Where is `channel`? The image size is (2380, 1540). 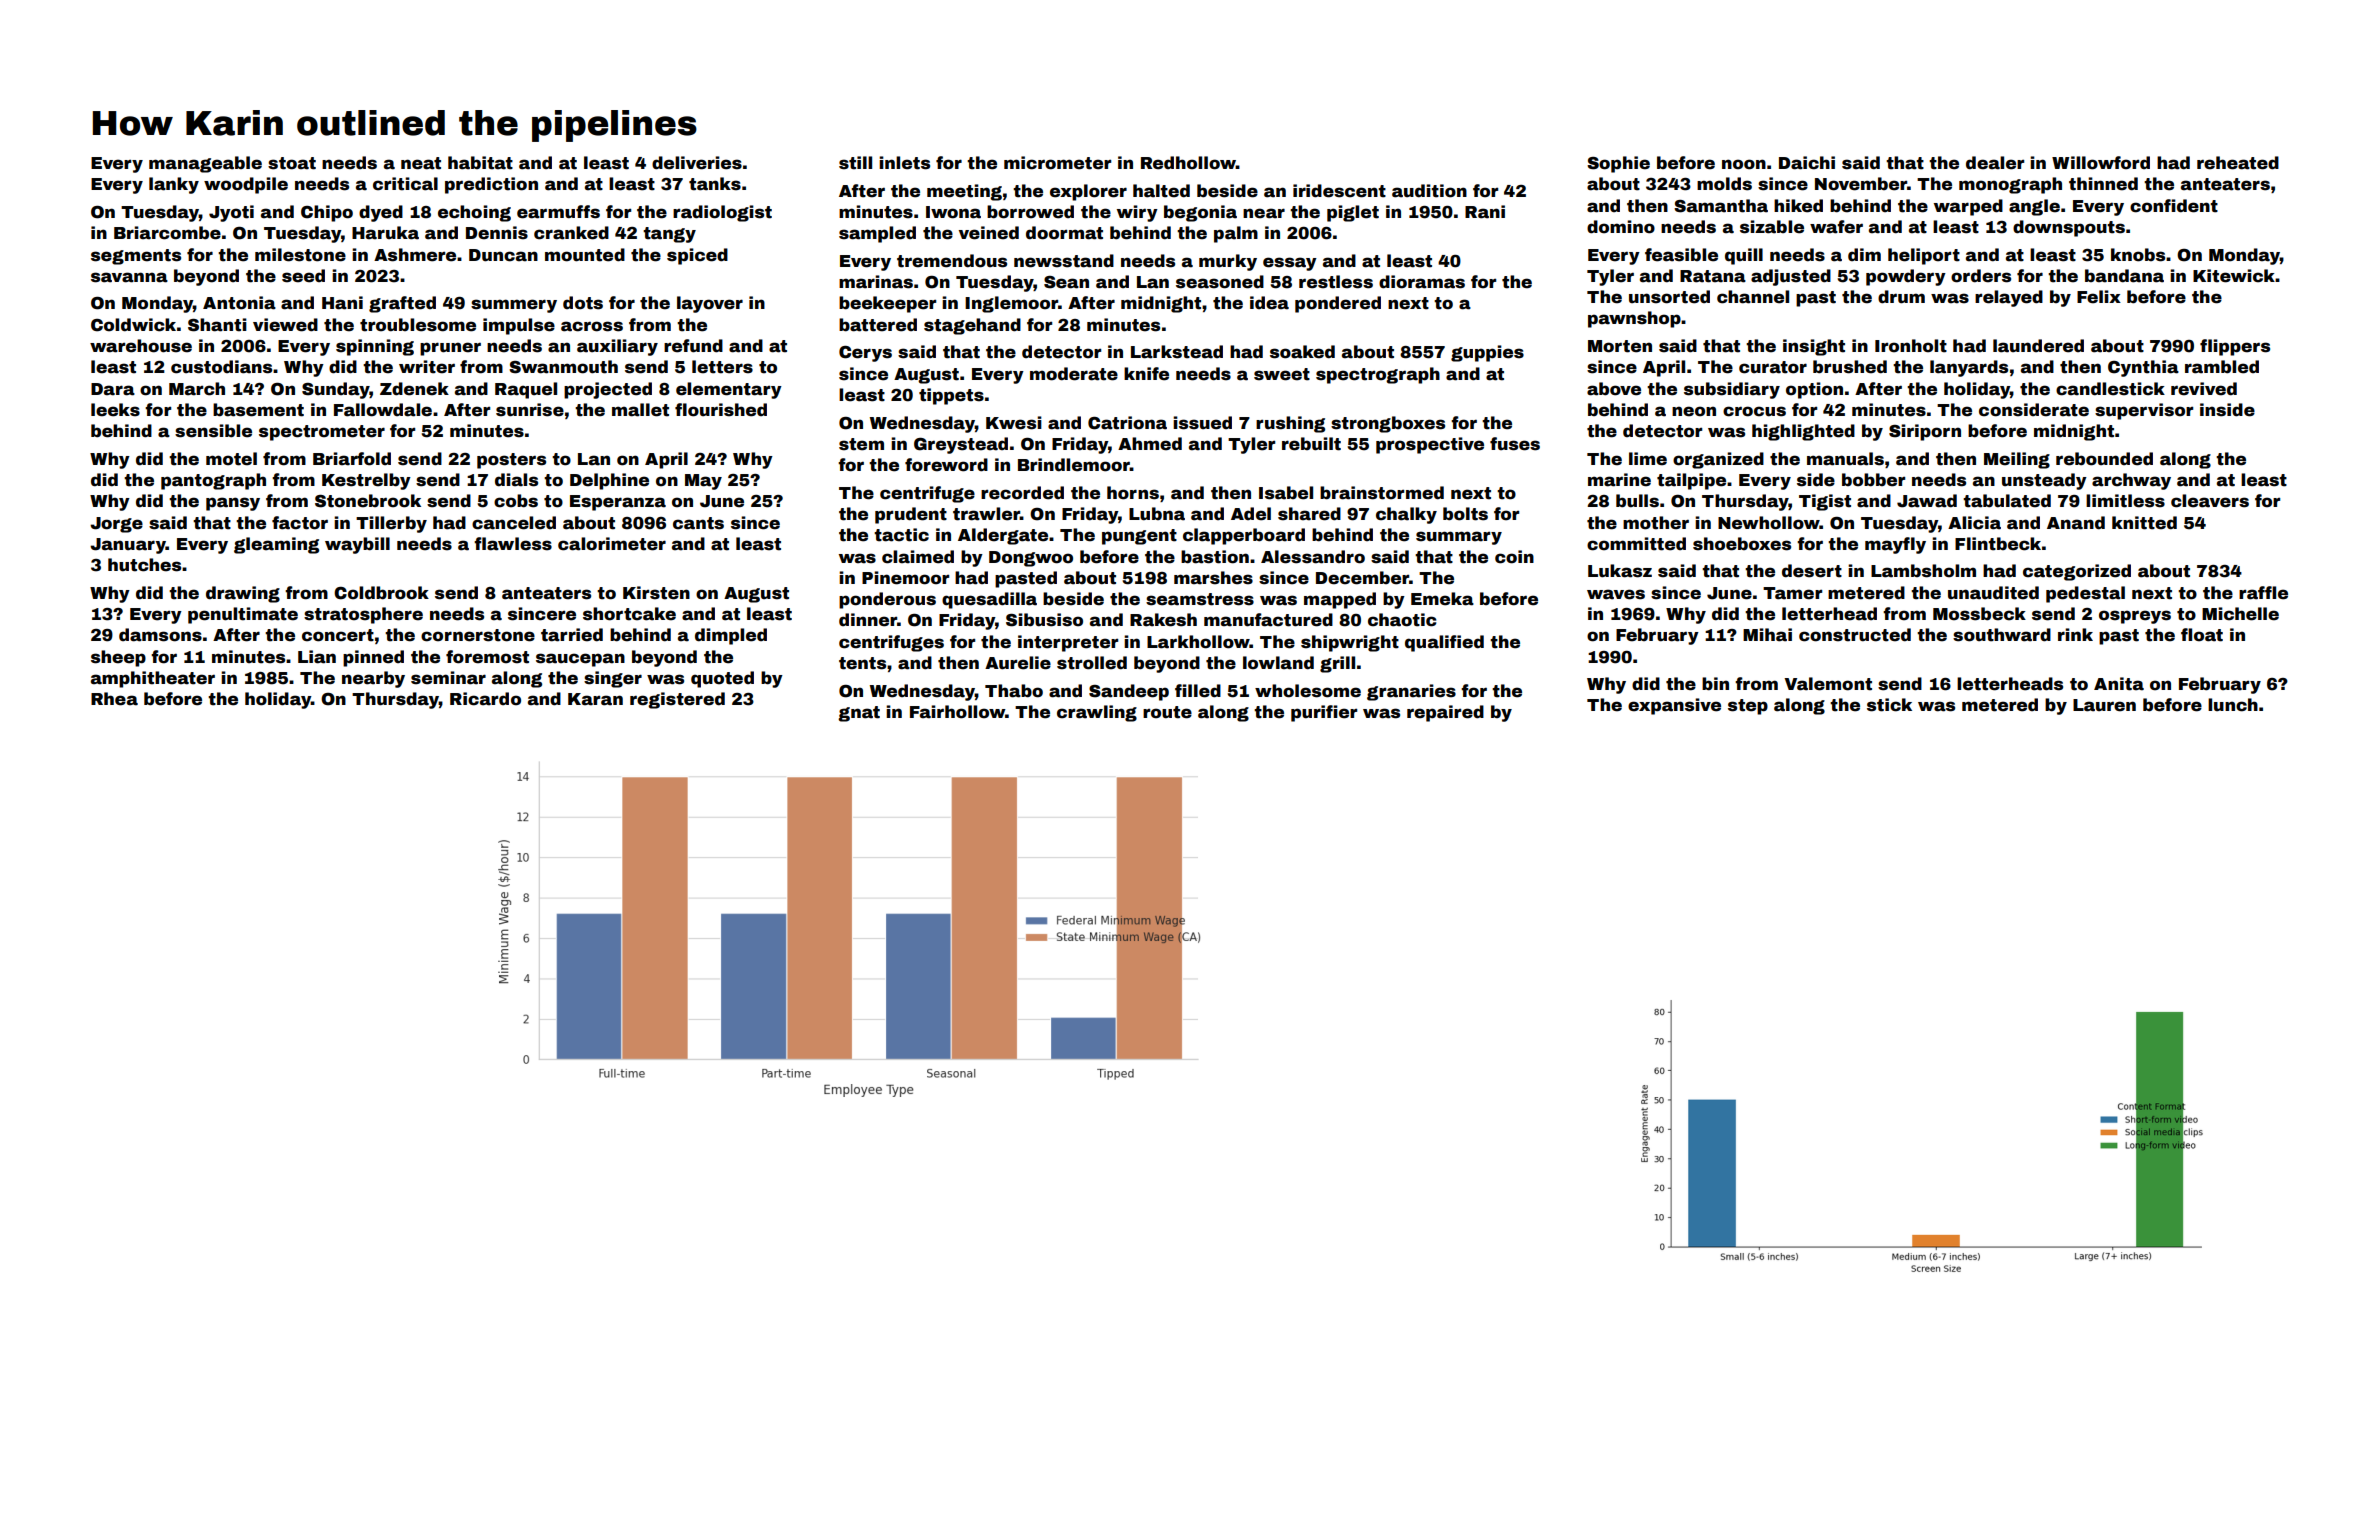 channel is located at coordinates (1753, 297).
